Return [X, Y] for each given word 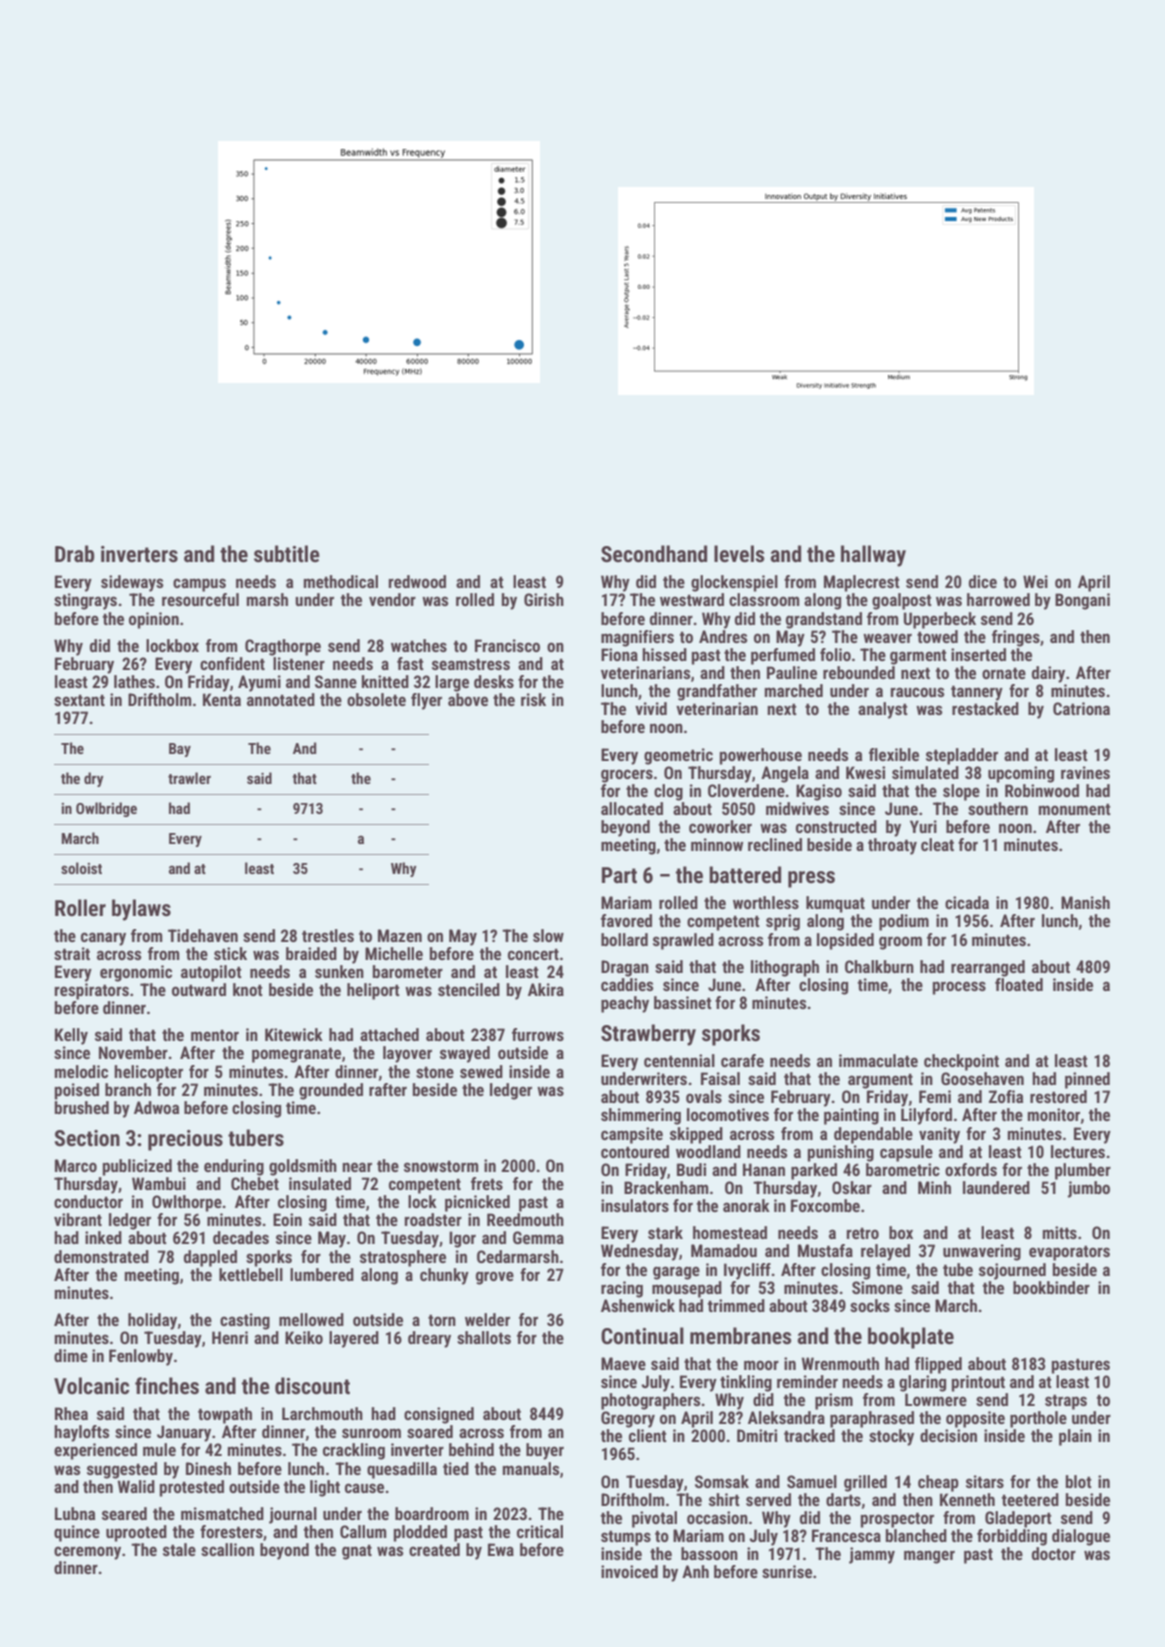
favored [626, 920]
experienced [95, 1451]
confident [232, 663]
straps [1066, 1402]
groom [900, 943]
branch [128, 1089]
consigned [439, 1415]
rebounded [859, 672]
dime [71, 1355]
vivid [651, 708]
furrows [538, 1034]
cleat [937, 844]
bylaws [141, 910]
